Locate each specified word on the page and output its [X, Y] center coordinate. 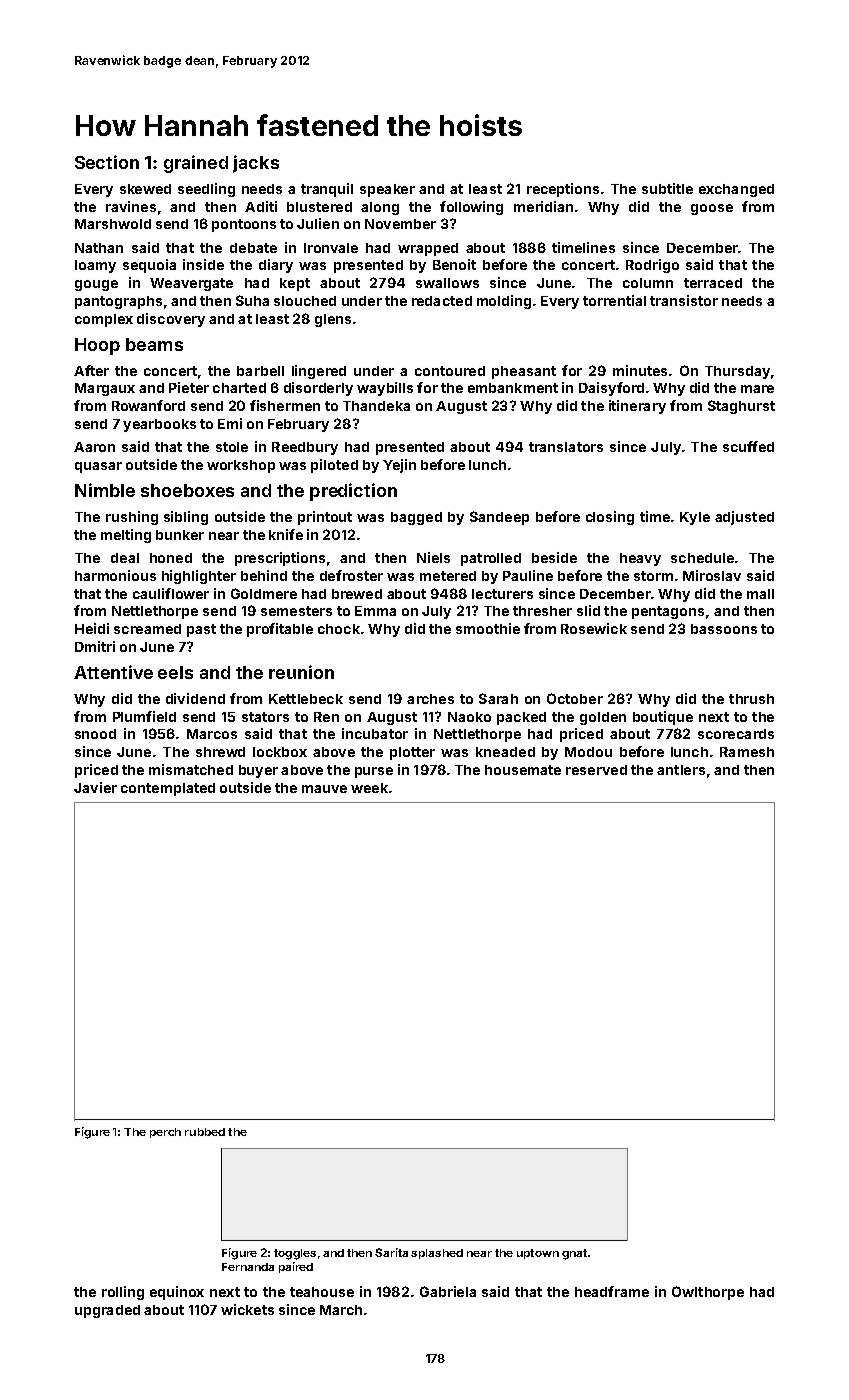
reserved [596, 770]
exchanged [736, 190]
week [369, 788]
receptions [563, 190]
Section [107, 162]
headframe [612, 1291]
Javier [95, 787]
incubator [375, 733]
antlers [681, 770]
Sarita [391, 1252]
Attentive [113, 672]
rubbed [205, 1132]
